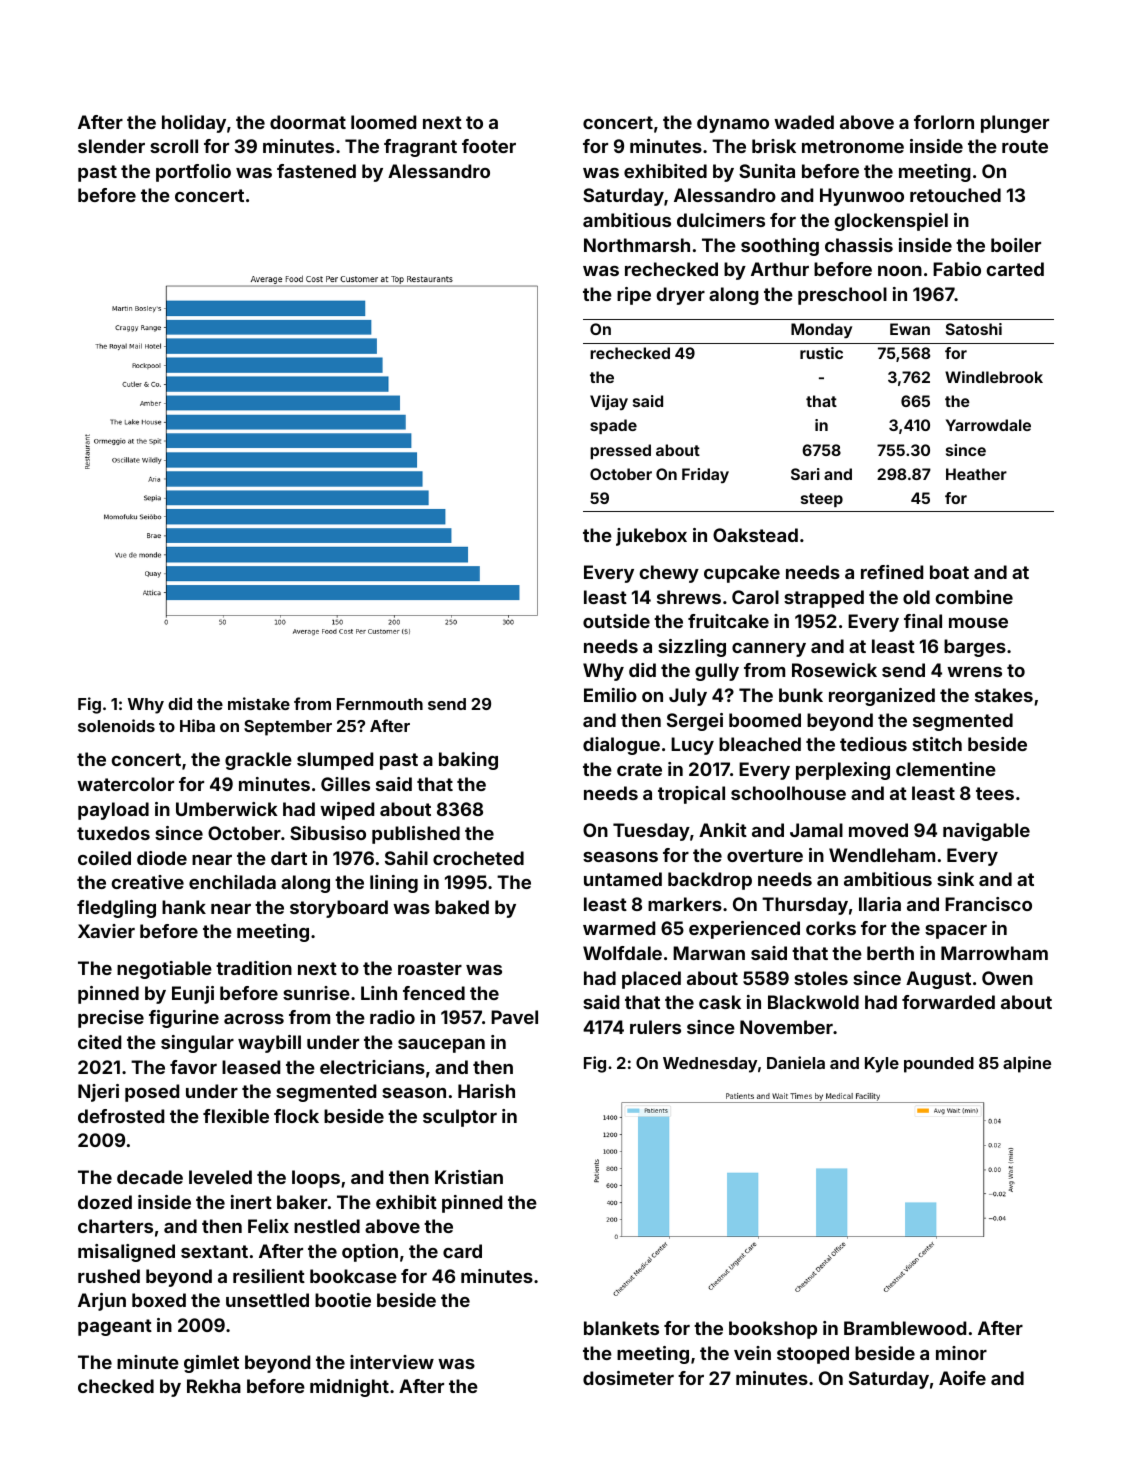 The width and height of the image is (1131, 1464). What do you see at coordinates (489, 146) in the image?
I see `footer` at bounding box center [489, 146].
